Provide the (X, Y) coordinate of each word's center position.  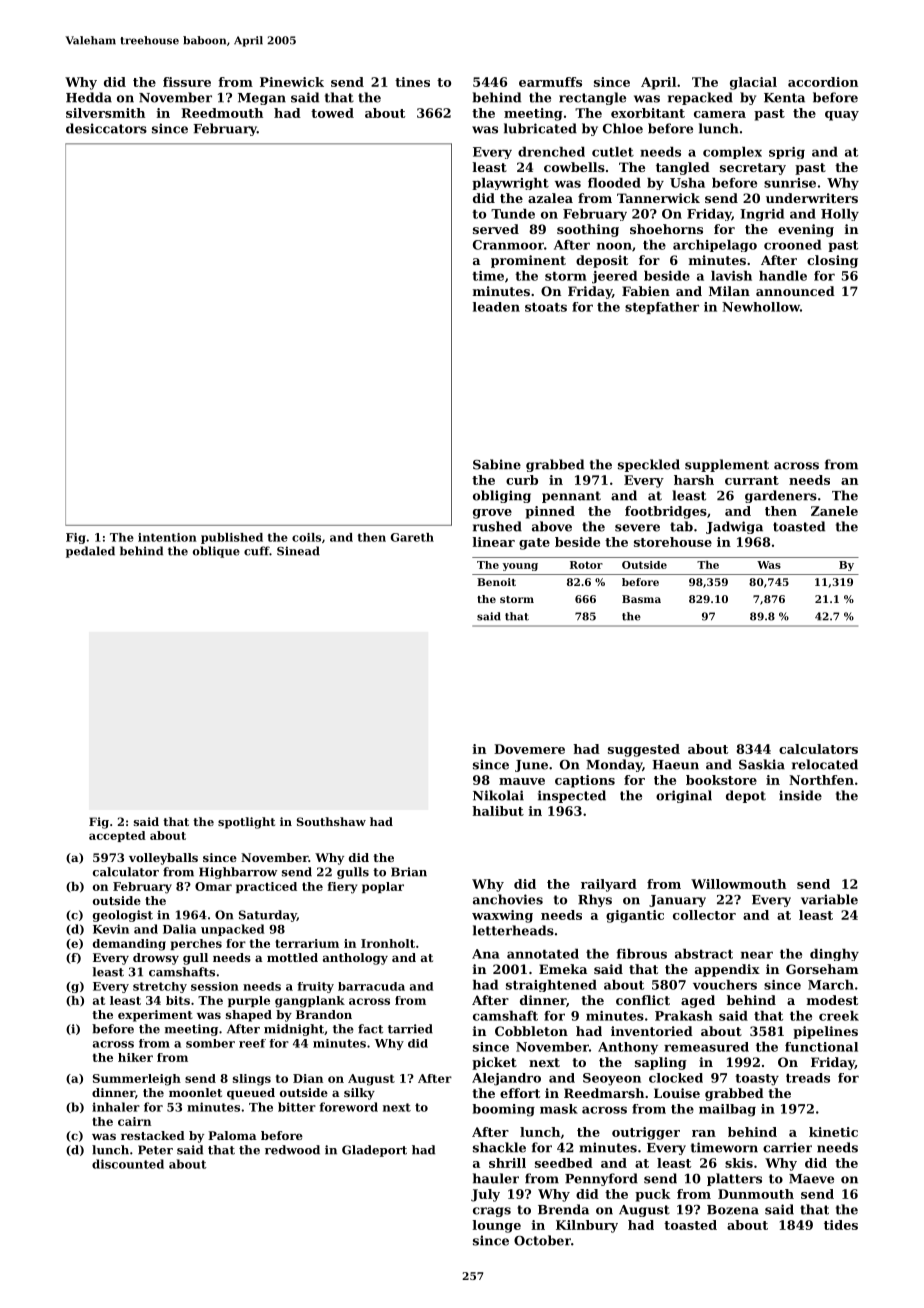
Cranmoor (508, 245)
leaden (496, 307)
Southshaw (331, 821)
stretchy (160, 987)
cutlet (613, 152)
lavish (731, 276)
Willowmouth (738, 884)
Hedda (89, 97)
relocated (825, 764)
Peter (155, 1150)
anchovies (508, 899)
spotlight (246, 823)
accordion (823, 82)
